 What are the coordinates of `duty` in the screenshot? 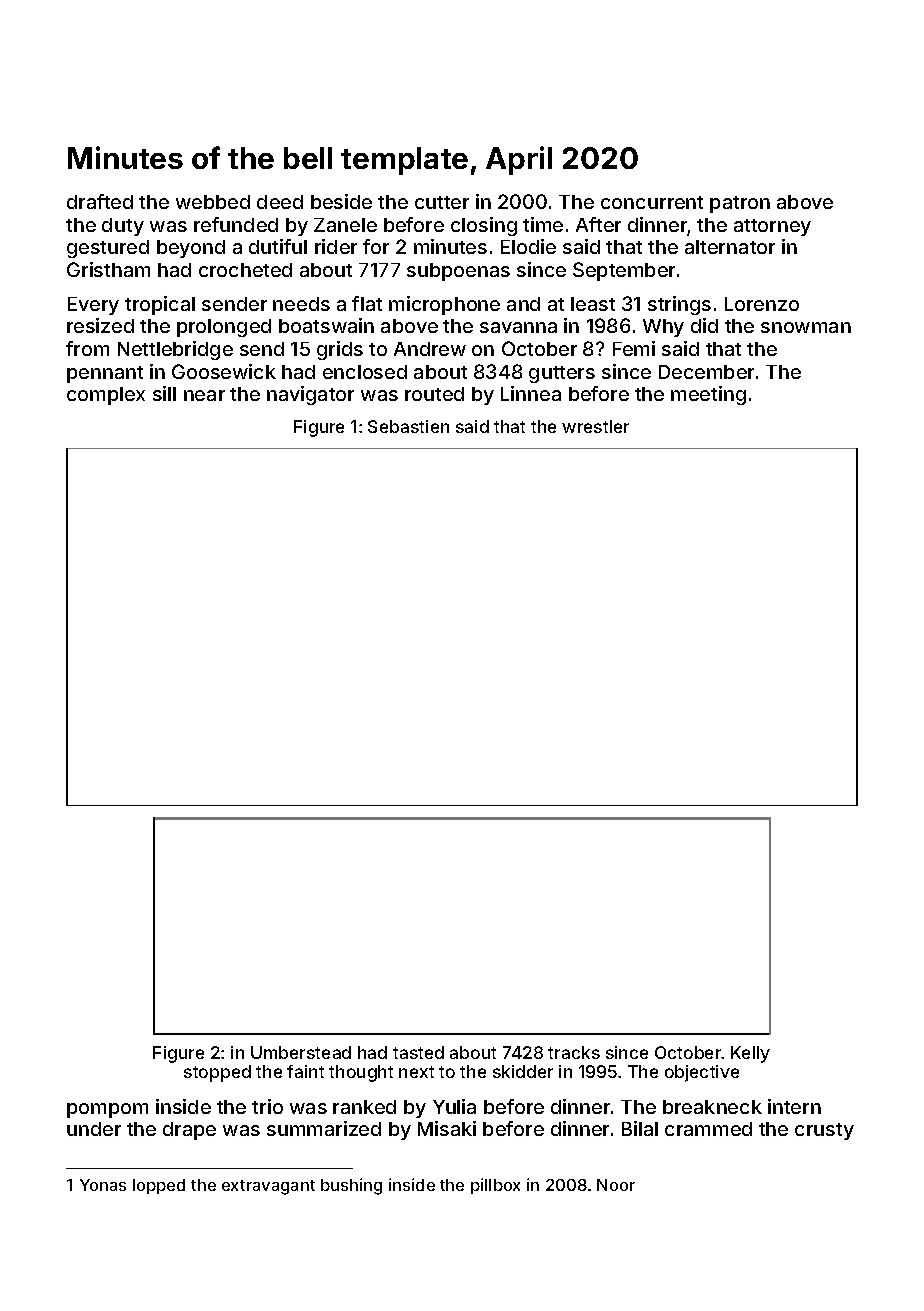 It's located at (123, 227).
